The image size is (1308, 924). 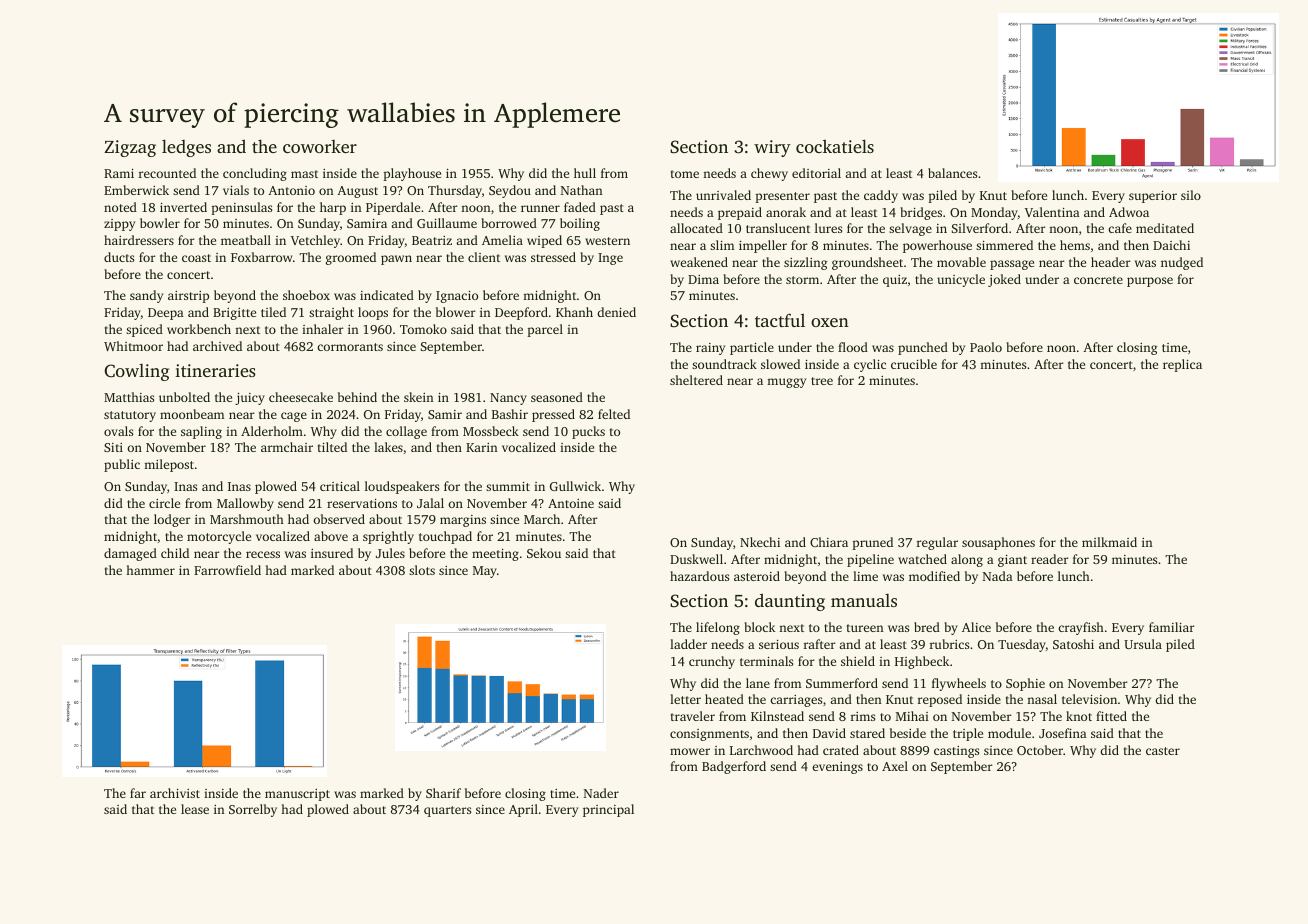 I want to click on passage, so click(x=1012, y=265).
